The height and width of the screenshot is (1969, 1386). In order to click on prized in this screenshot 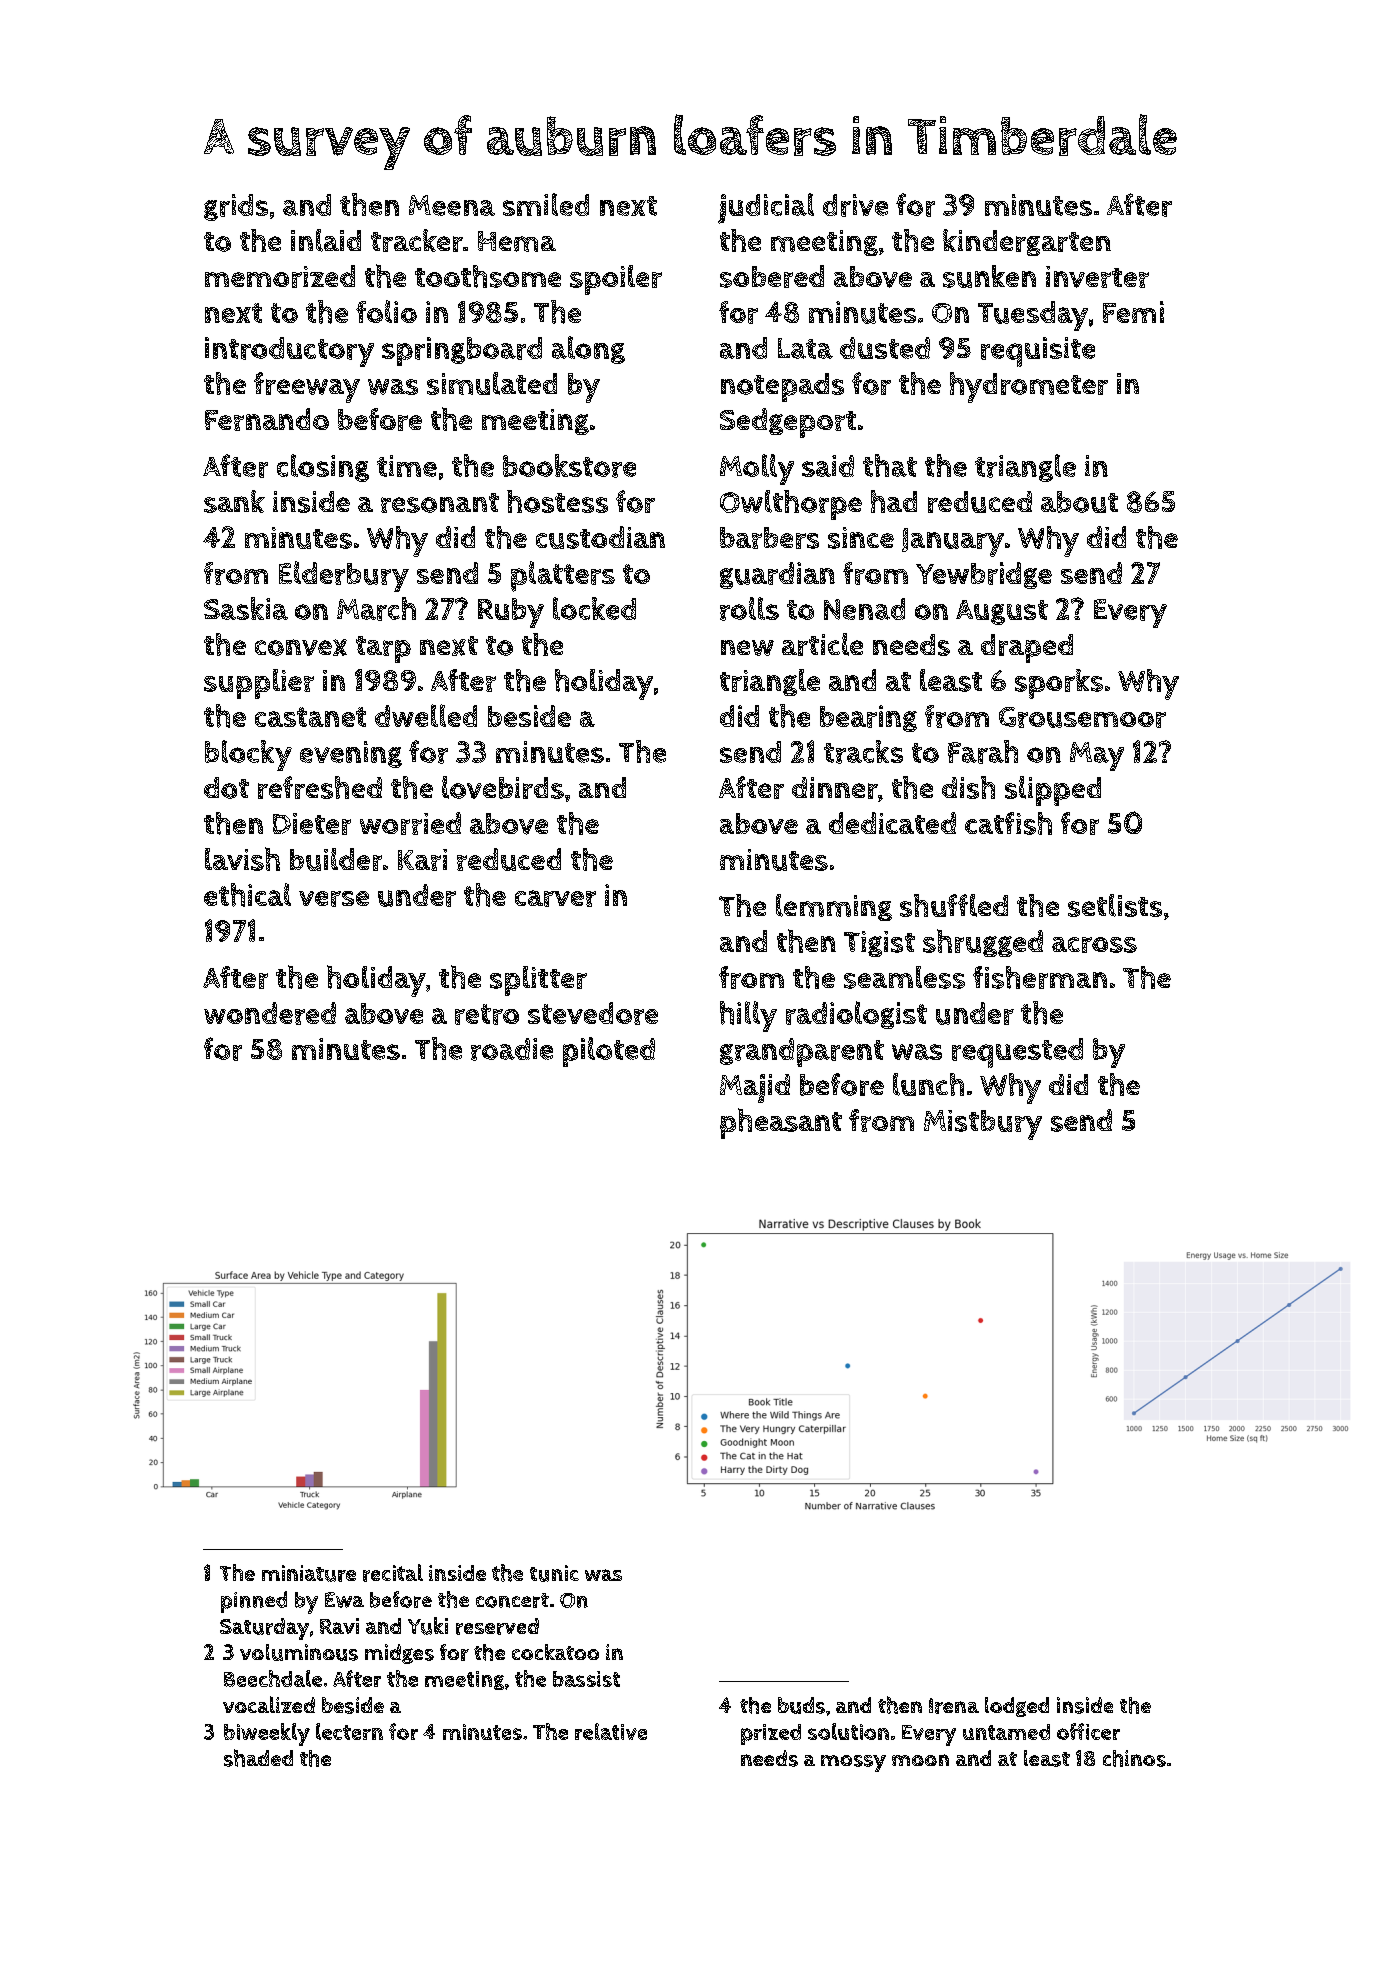, I will do `click(771, 1734)`.
